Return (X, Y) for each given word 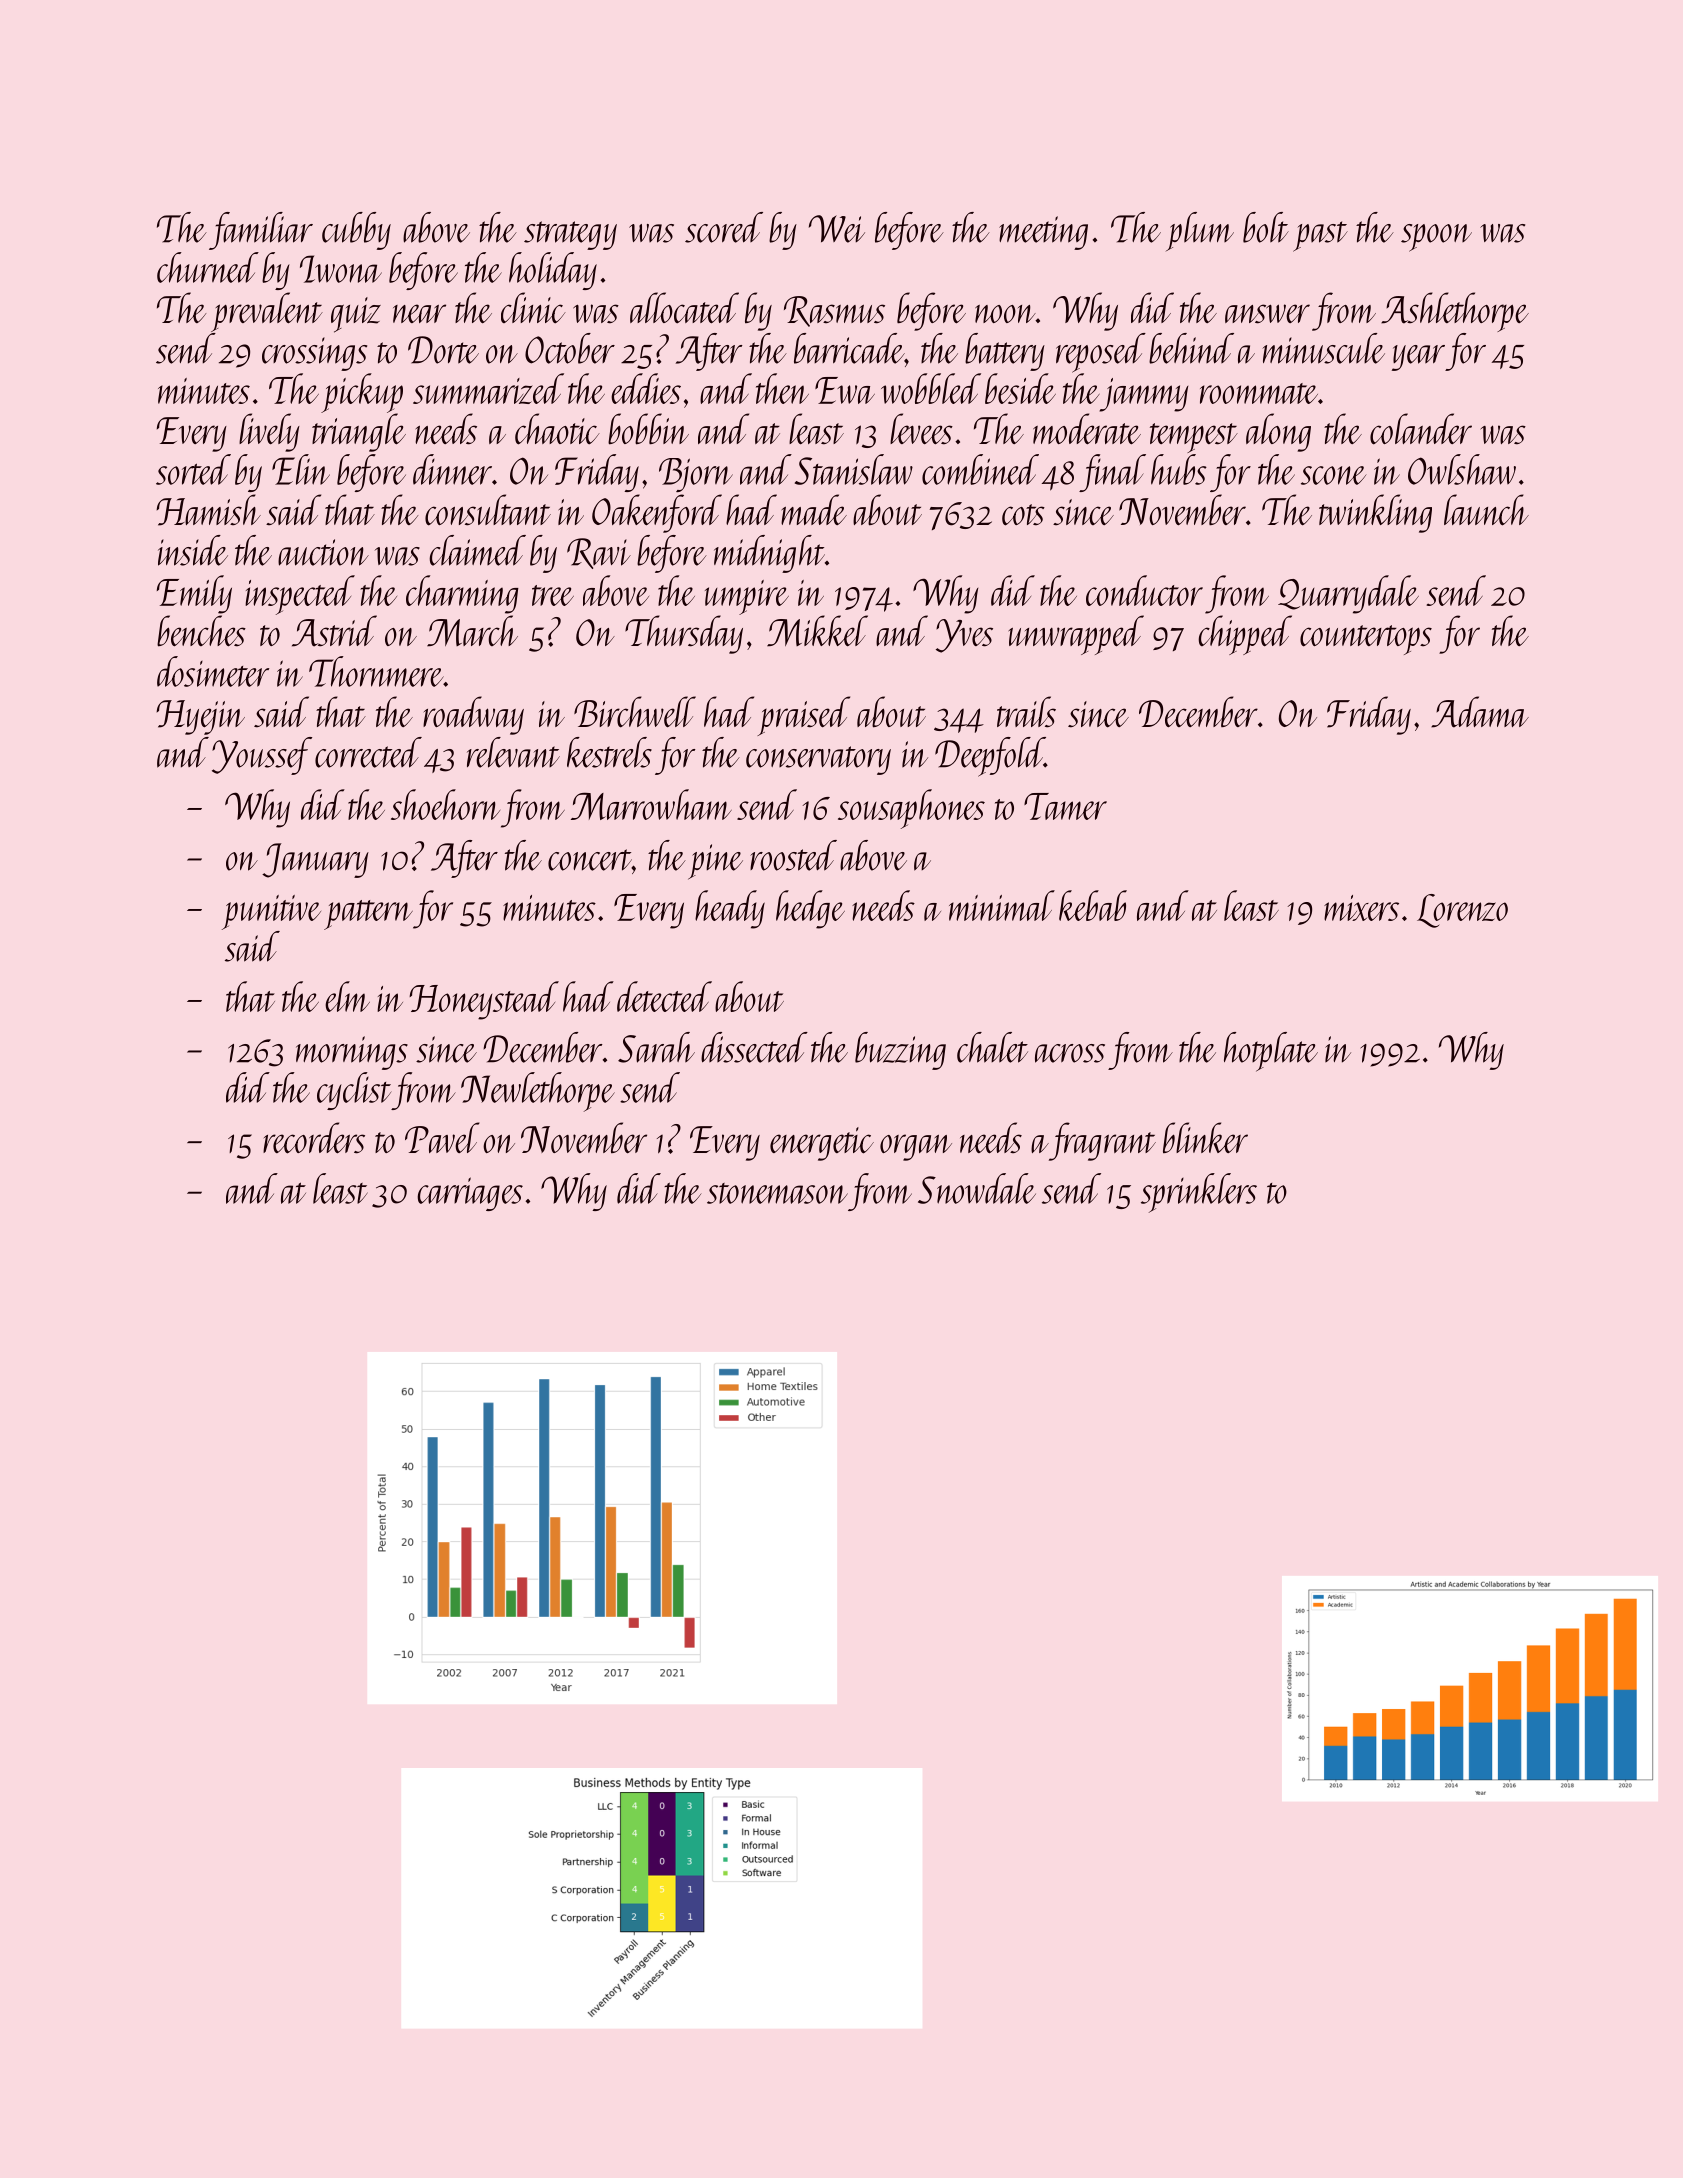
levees (921, 429)
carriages (470, 1194)
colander (1421, 429)
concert (590, 860)
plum (1200, 231)
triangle (359, 432)
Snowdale (977, 1188)
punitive (271, 912)
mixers (1361, 908)
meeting (1043, 233)
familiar (261, 231)
